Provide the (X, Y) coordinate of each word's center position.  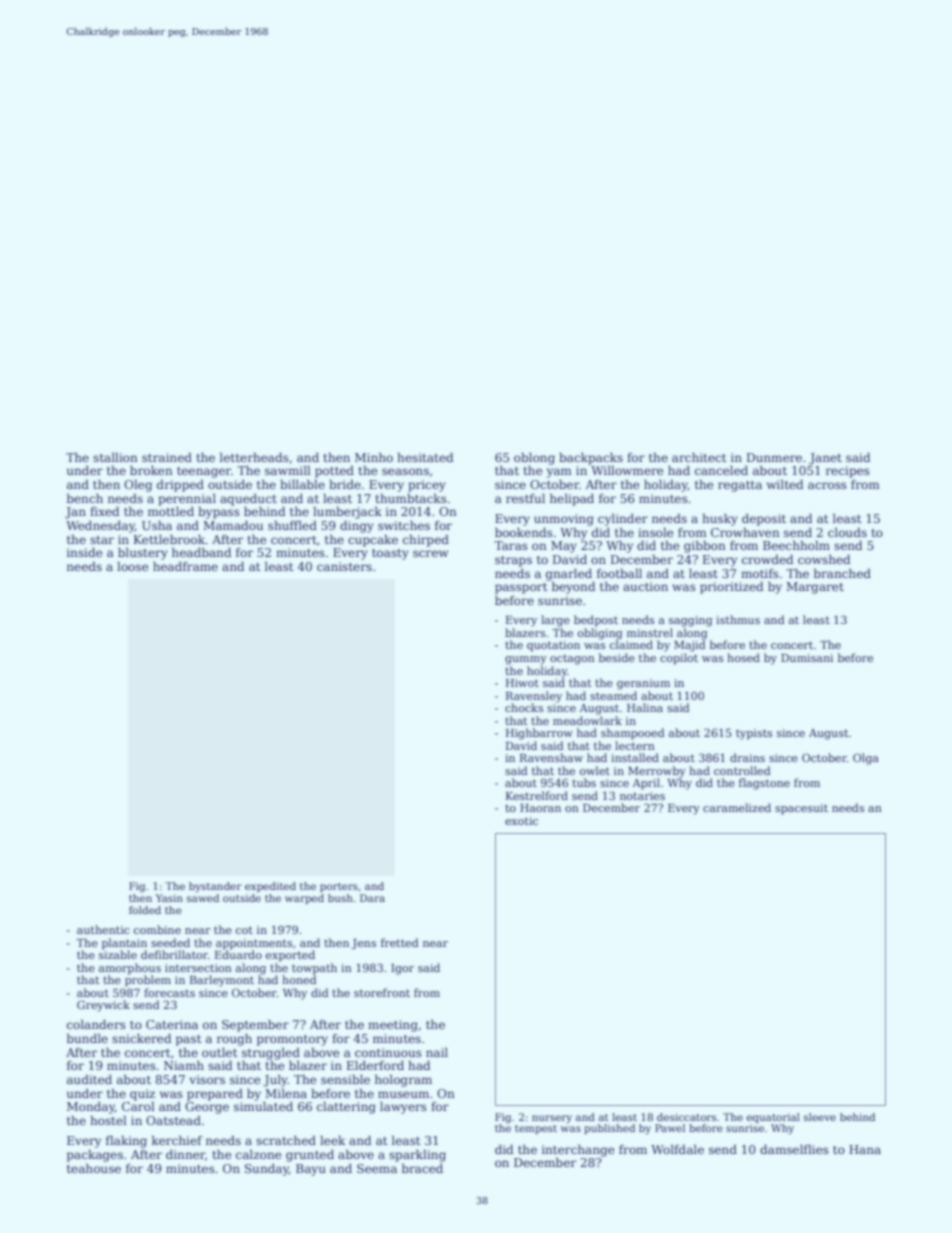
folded (145, 910)
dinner (185, 1154)
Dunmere (774, 457)
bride (345, 484)
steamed (613, 695)
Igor (402, 969)
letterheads (254, 457)
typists (754, 734)
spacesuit (801, 809)
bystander (215, 887)
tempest (536, 1129)
